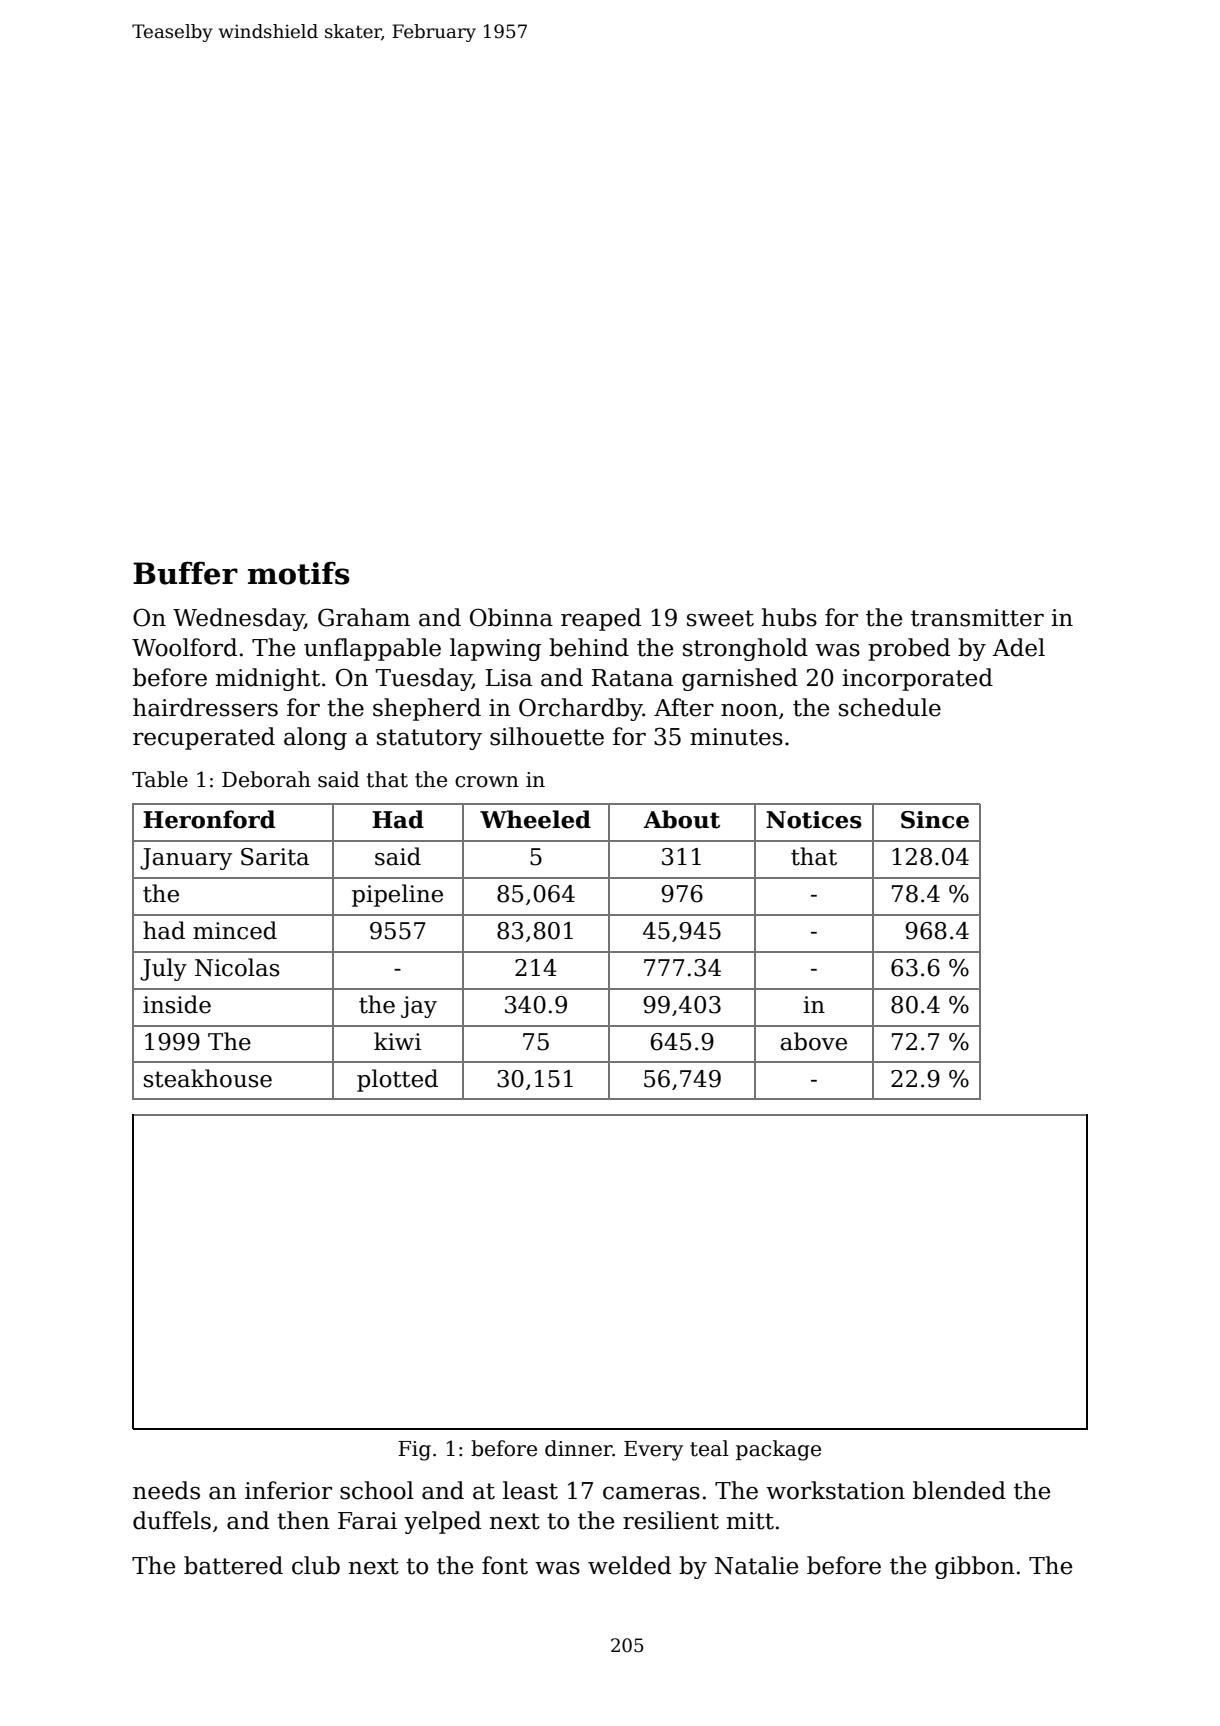 Image resolution: width=1220 pixels, height=1726 pixels. What do you see at coordinates (172, 1520) in the image?
I see `duffels` at bounding box center [172, 1520].
